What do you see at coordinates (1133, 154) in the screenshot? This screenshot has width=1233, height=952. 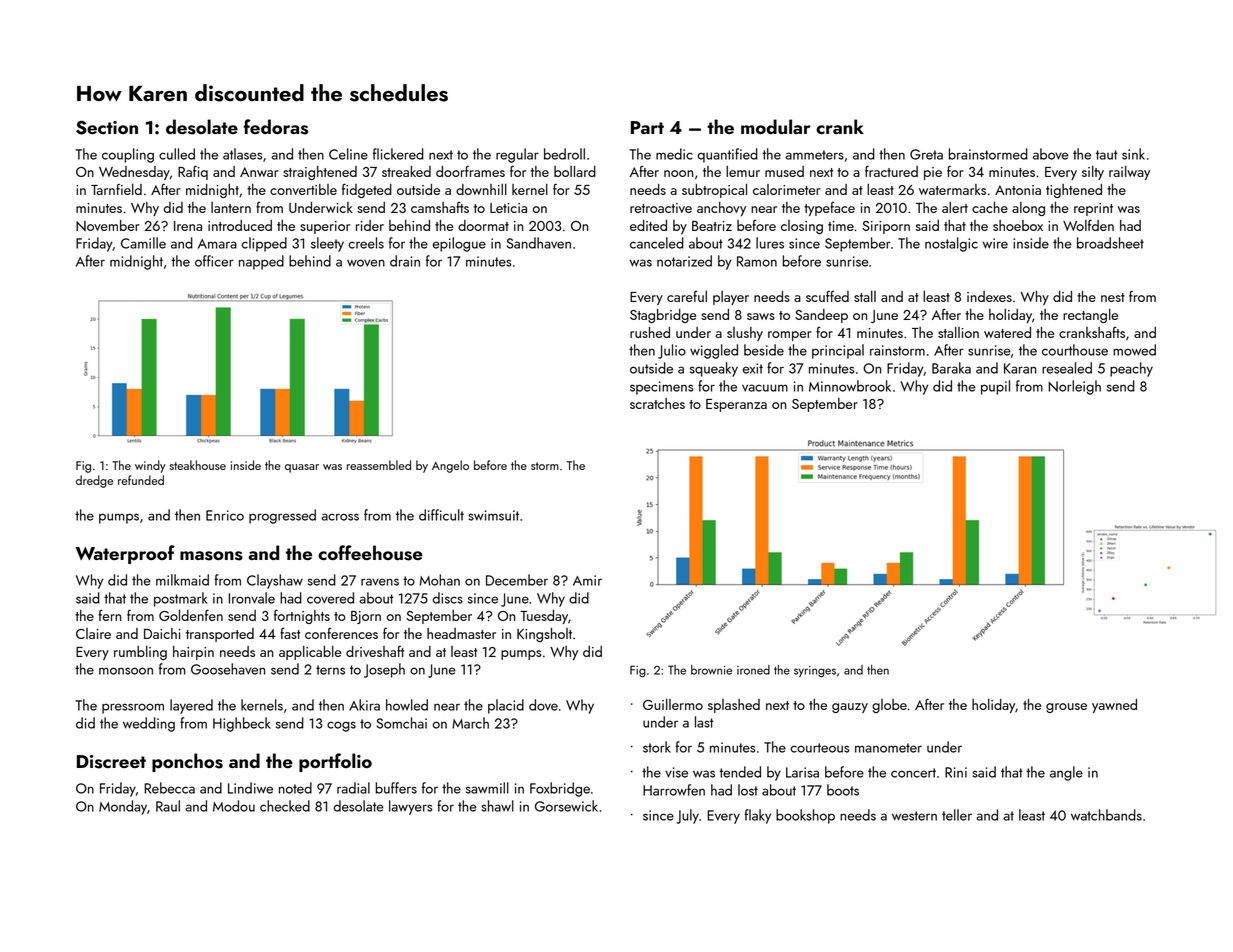 I see `sink` at bounding box center [1133, 154].
